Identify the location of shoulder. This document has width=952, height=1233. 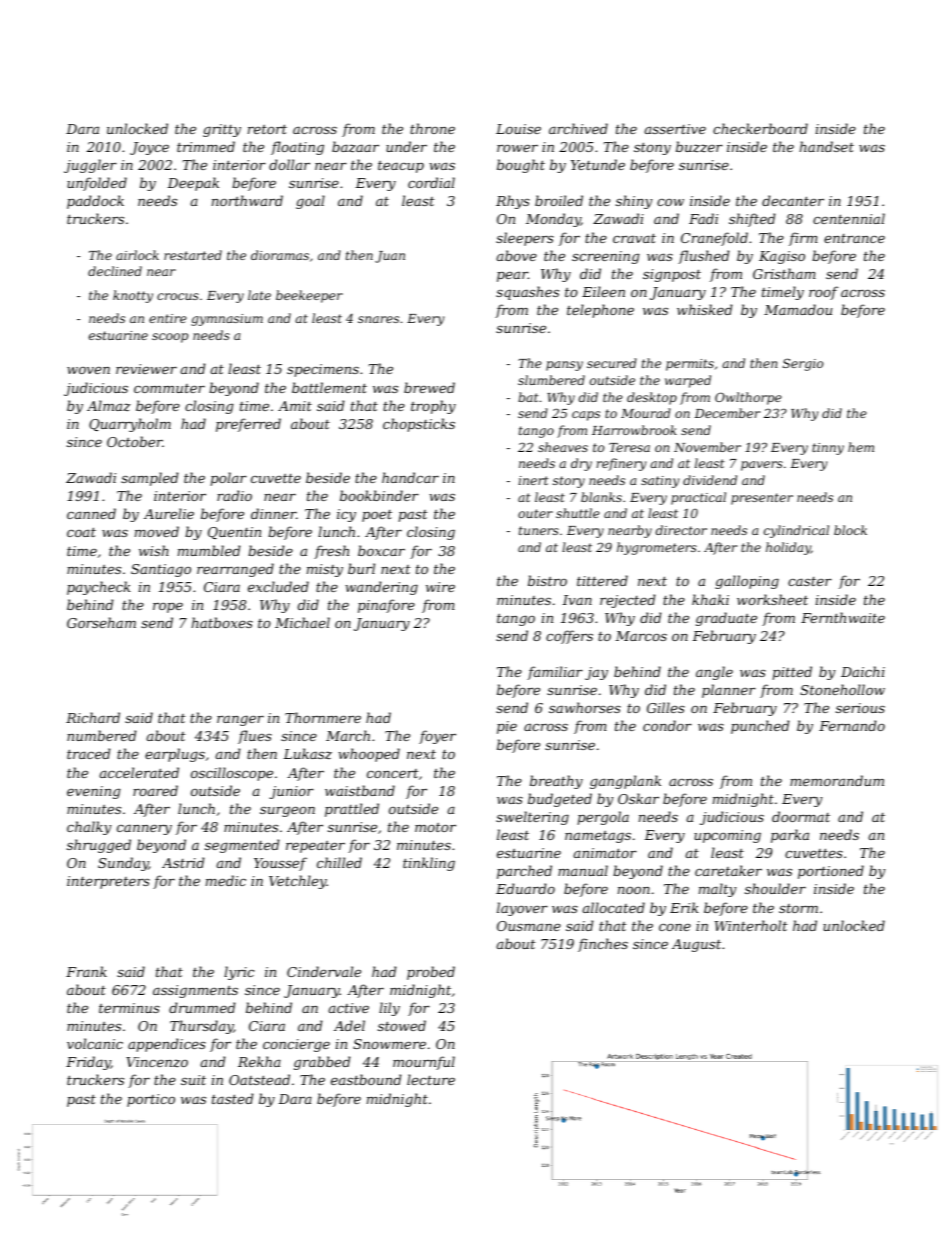
(775, 888).
